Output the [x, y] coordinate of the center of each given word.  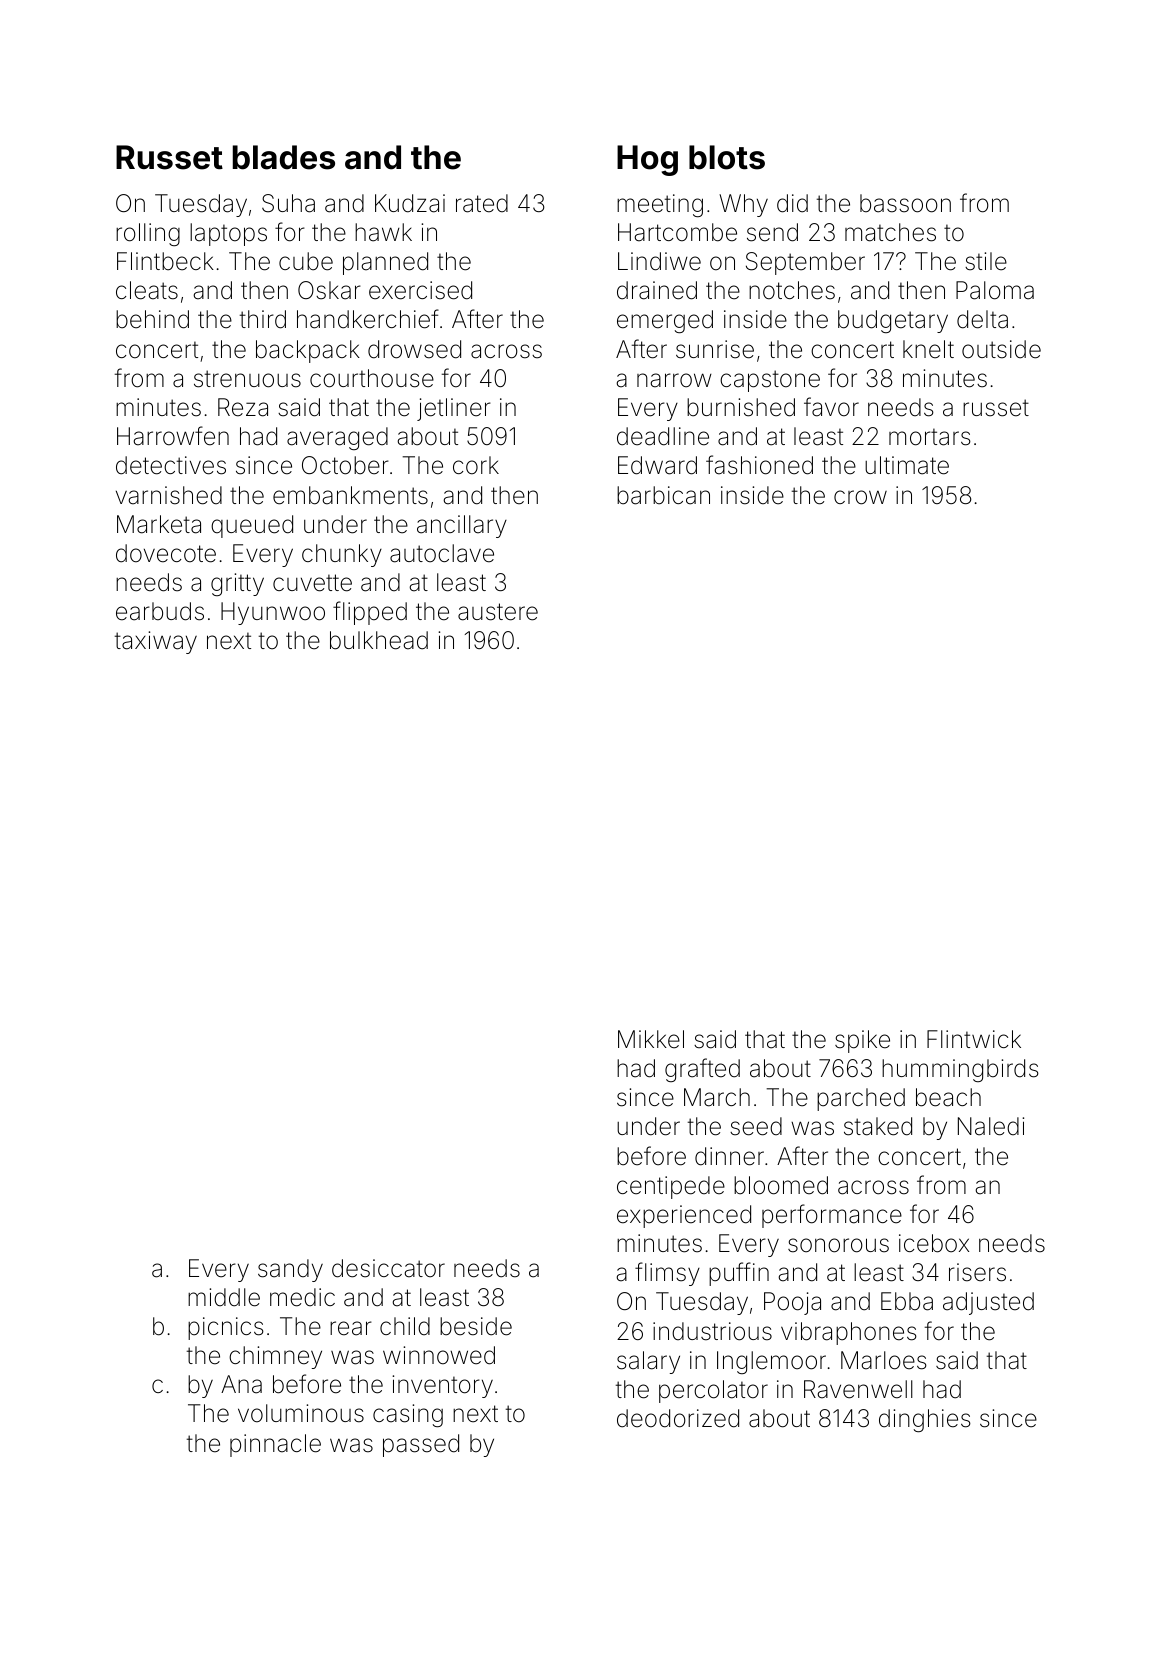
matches [890, 232]
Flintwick [974, 1039]
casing [408, 1415]
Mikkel [651, 1039]
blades [284, 157]
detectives [171, 465]
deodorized [678, 1418]
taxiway [156, 642]
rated [482, 203]
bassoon [905, 203]
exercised [420, 290]
